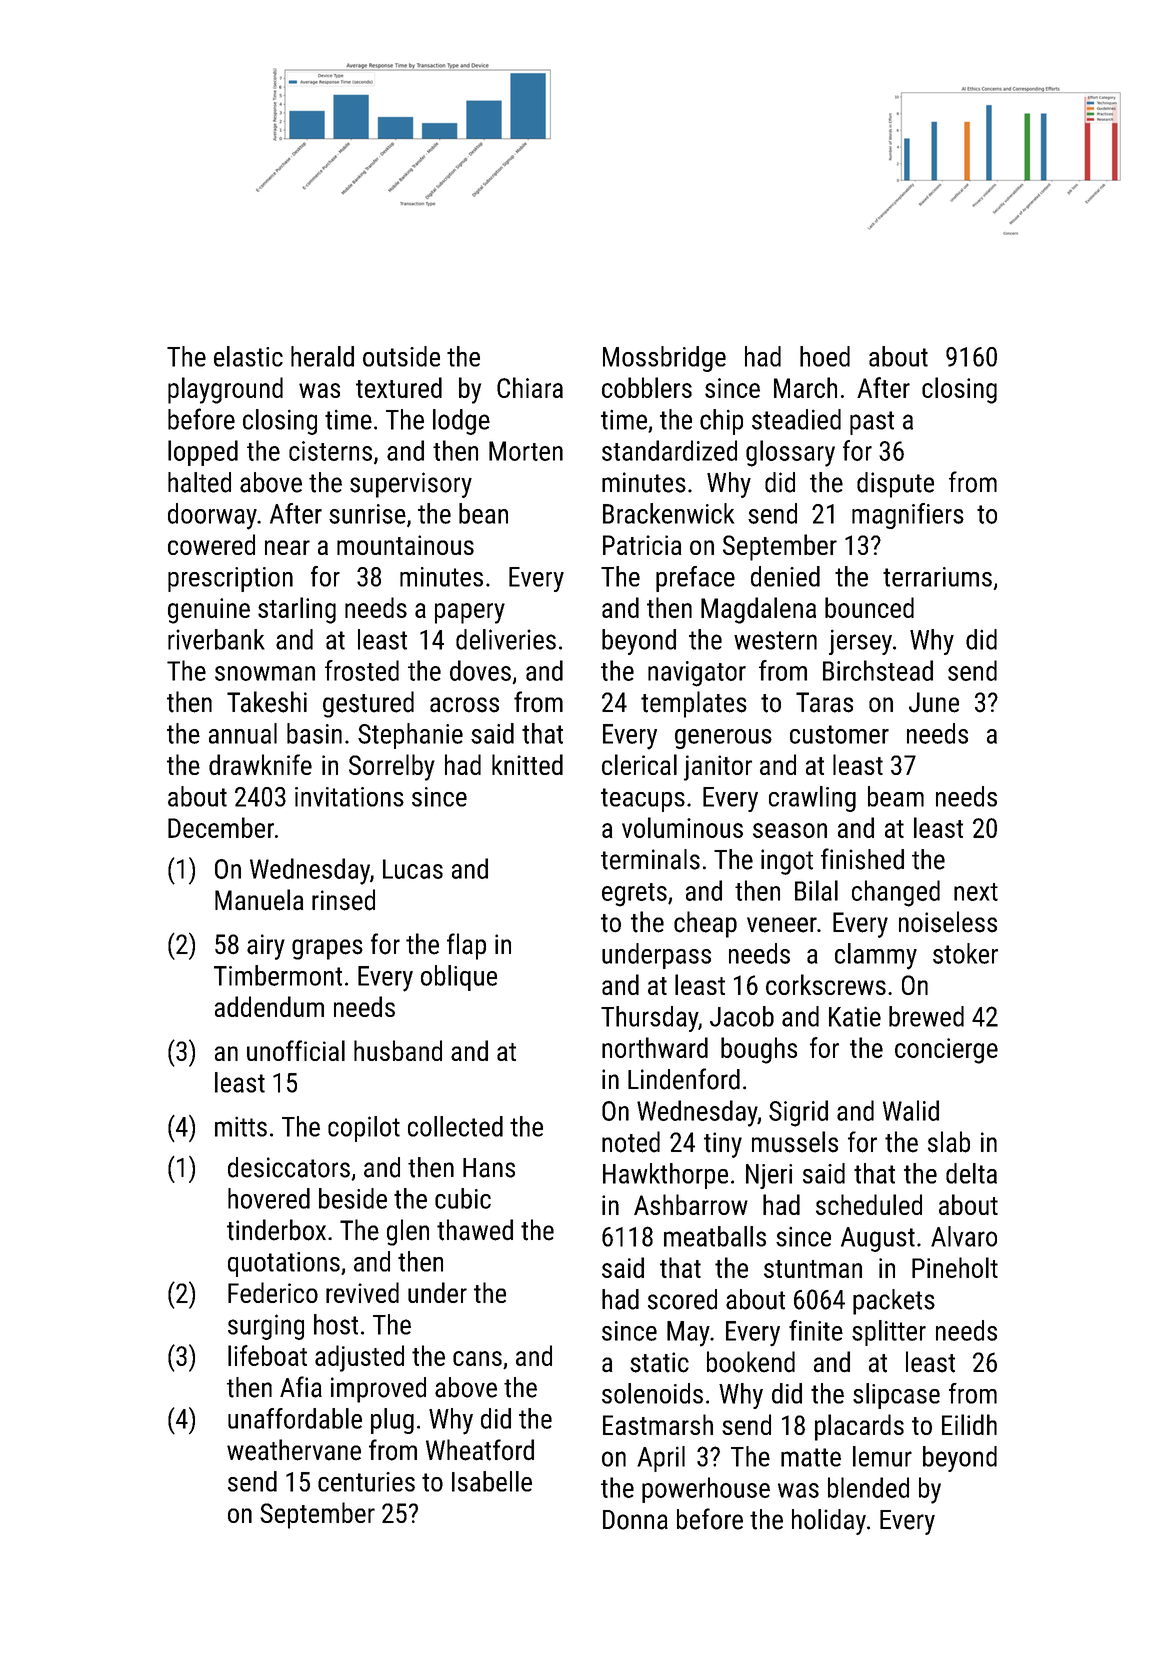 Image resolution: width=1165 pixels, height=1654 pixels. Describe the element at coordinates (655, 1047) in the screenshot. I see `northward` at that location.
